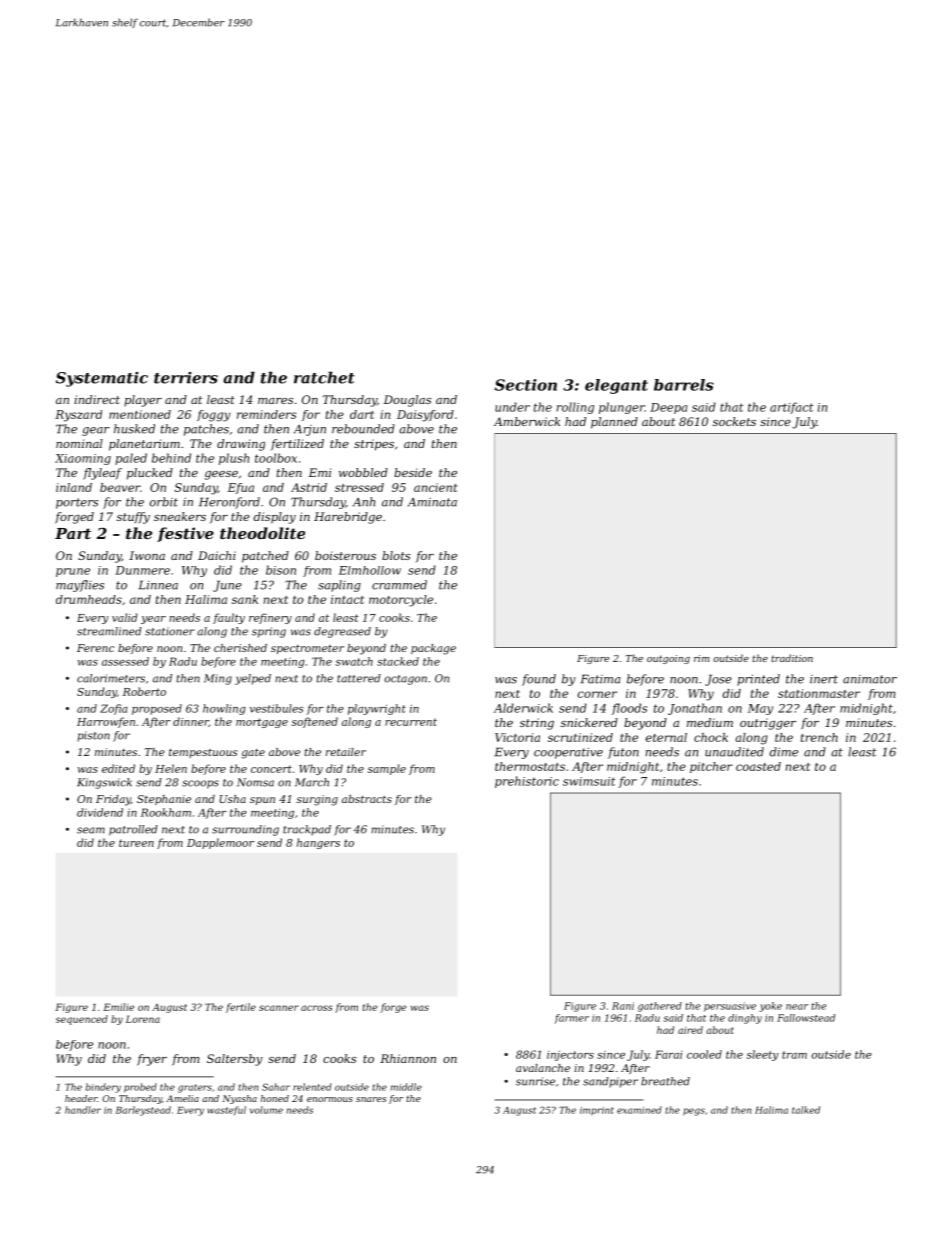 The height and width of the image is (1233, 952). What do you see at coordinates (136, 843) in the image?
I see `tureen` at bounding box center [136, 843].
